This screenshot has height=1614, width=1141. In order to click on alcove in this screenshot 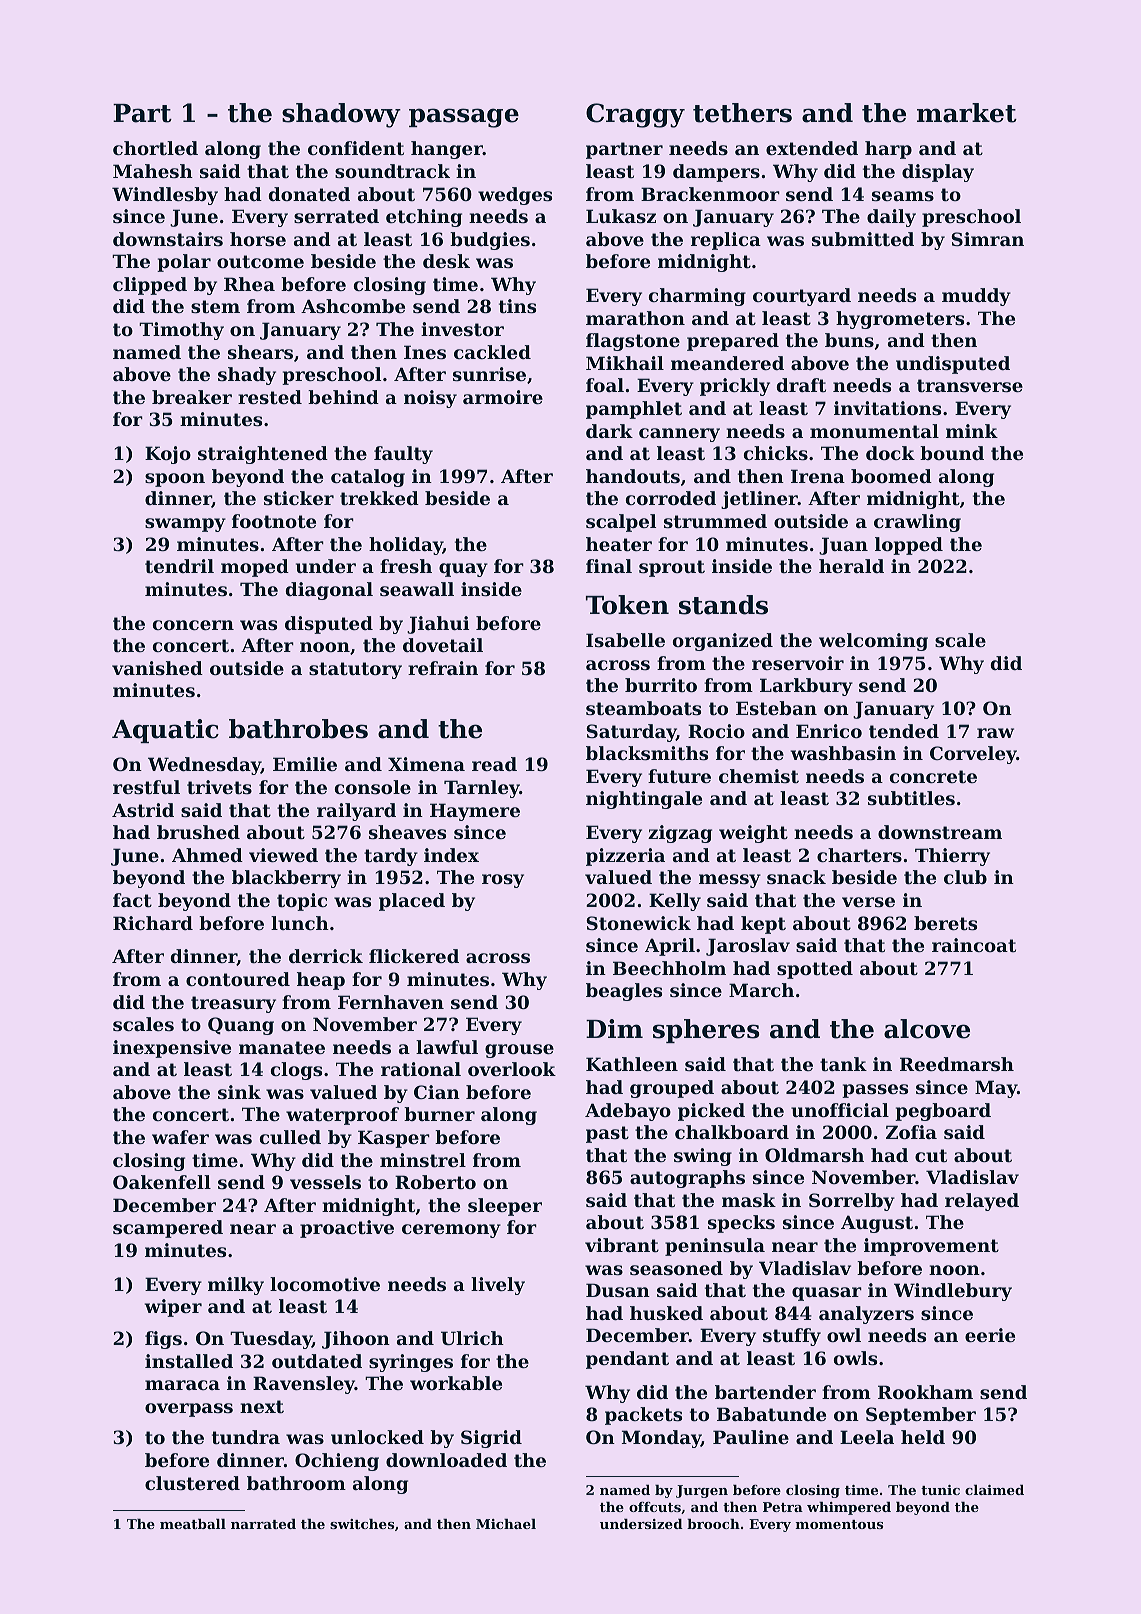, I will do `click(927, 1029)`.
